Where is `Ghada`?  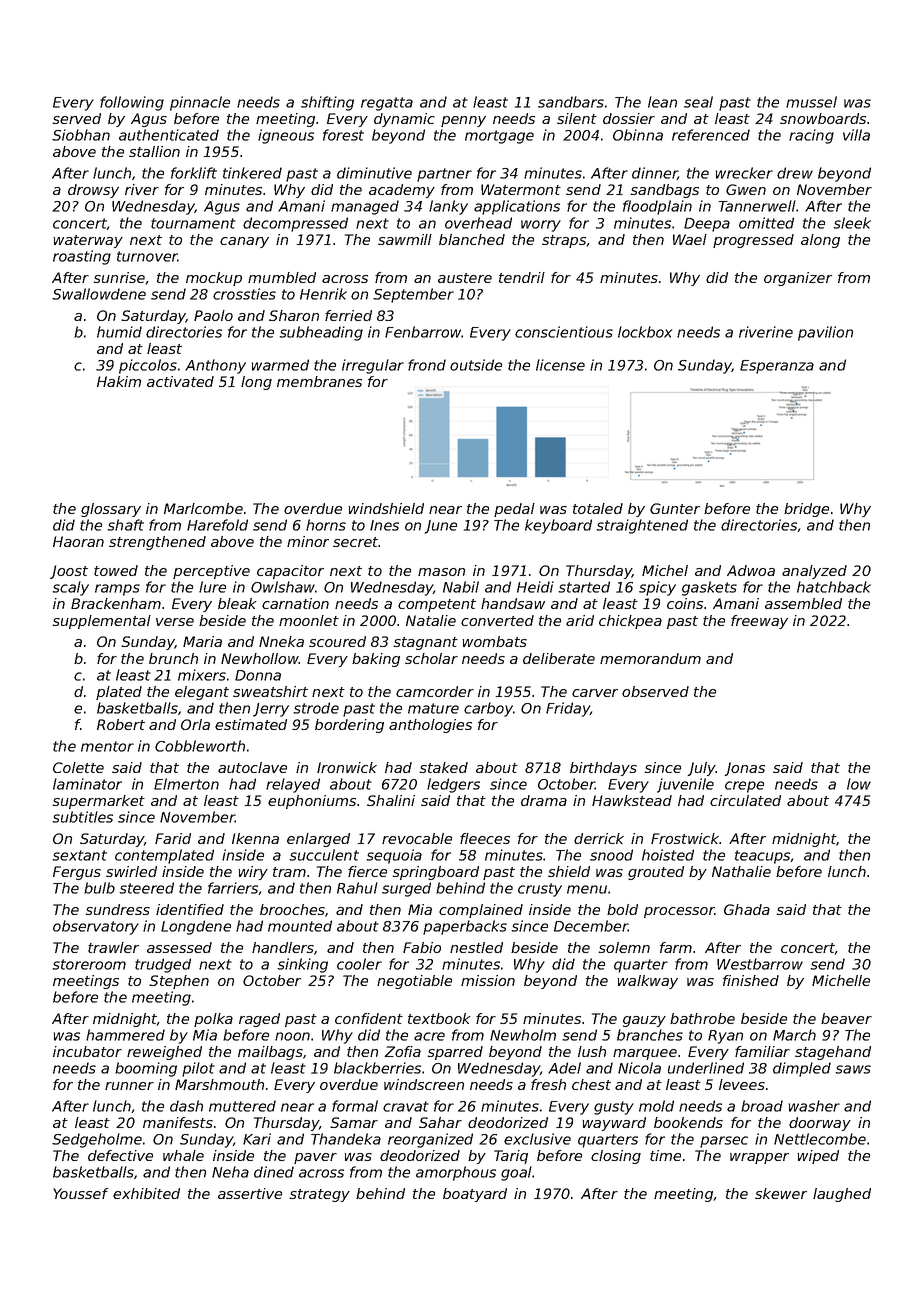
Ghada is located at coordinates (747, 909).
